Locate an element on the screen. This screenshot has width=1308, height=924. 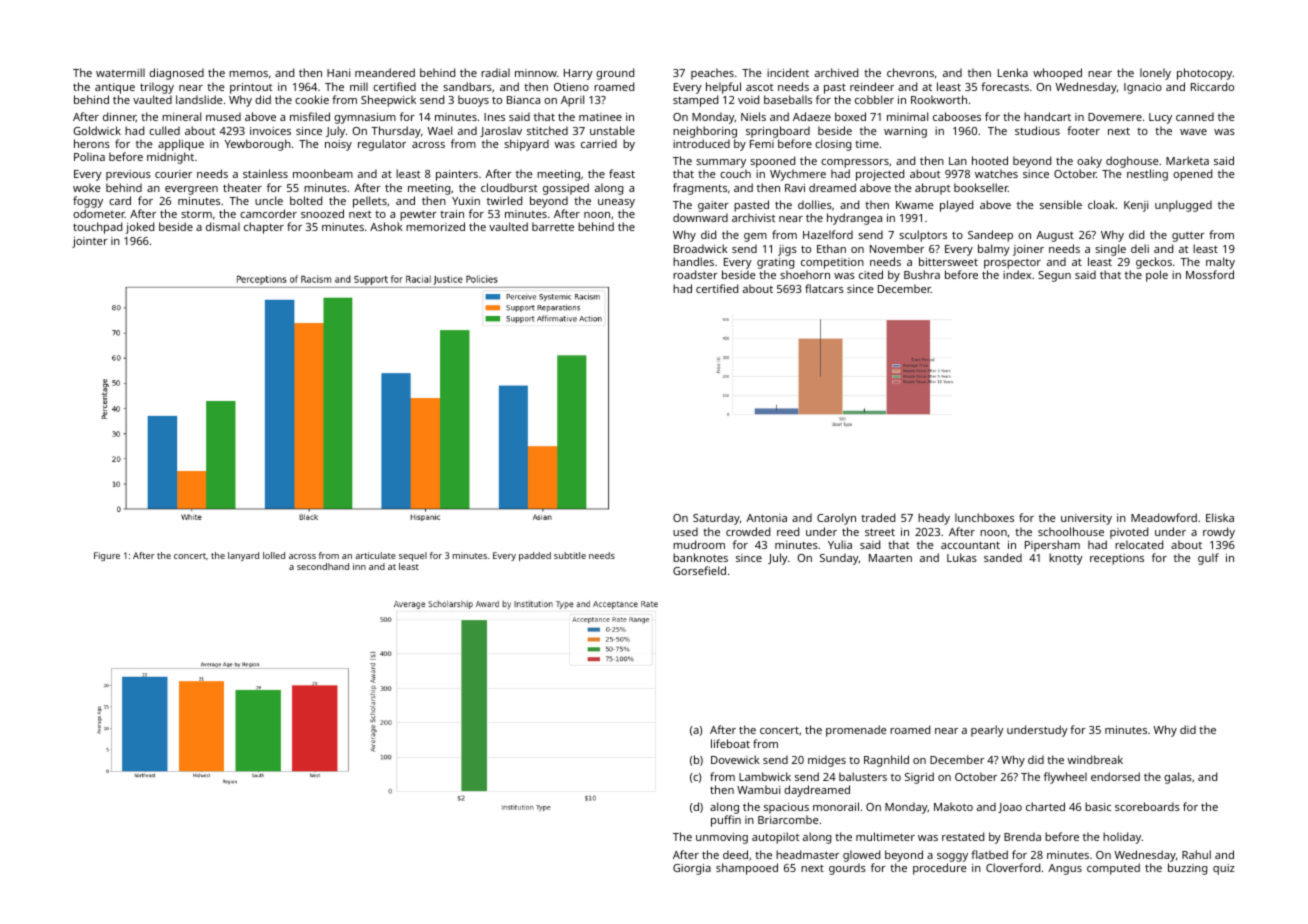
whooped is located at coordinates (1057, 74).
